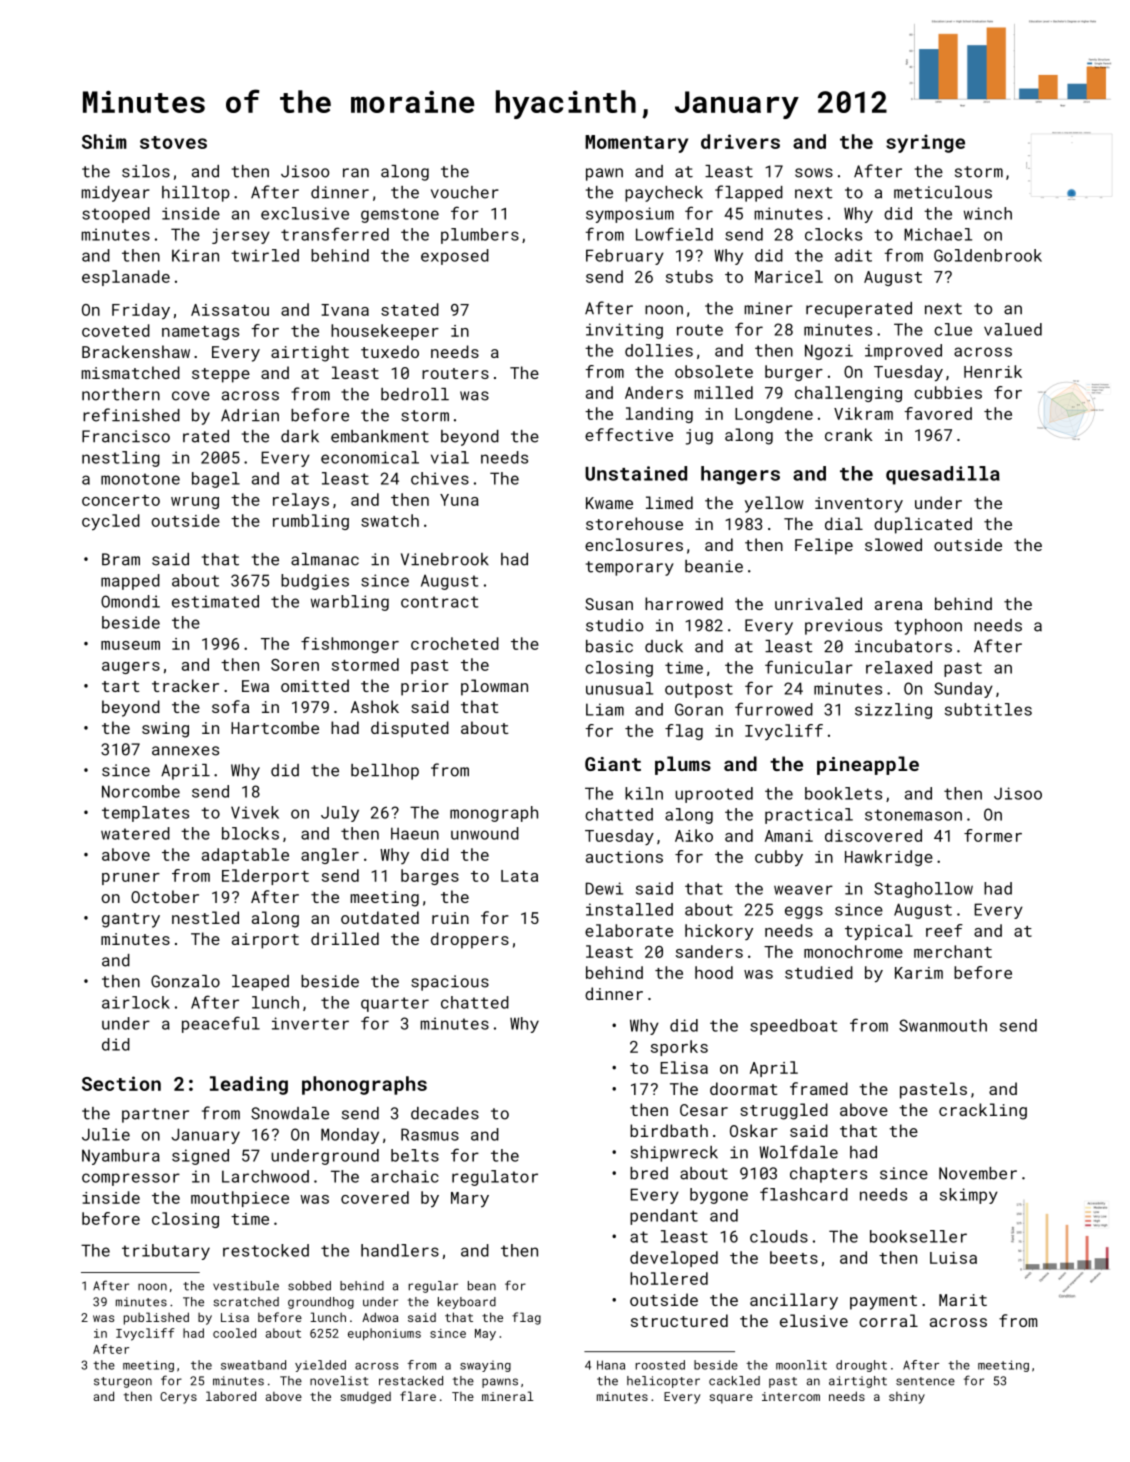 Image resolution: width=1130 pixels, height=1462 pixels. I want to click on bedroll, so click(415, 394).
